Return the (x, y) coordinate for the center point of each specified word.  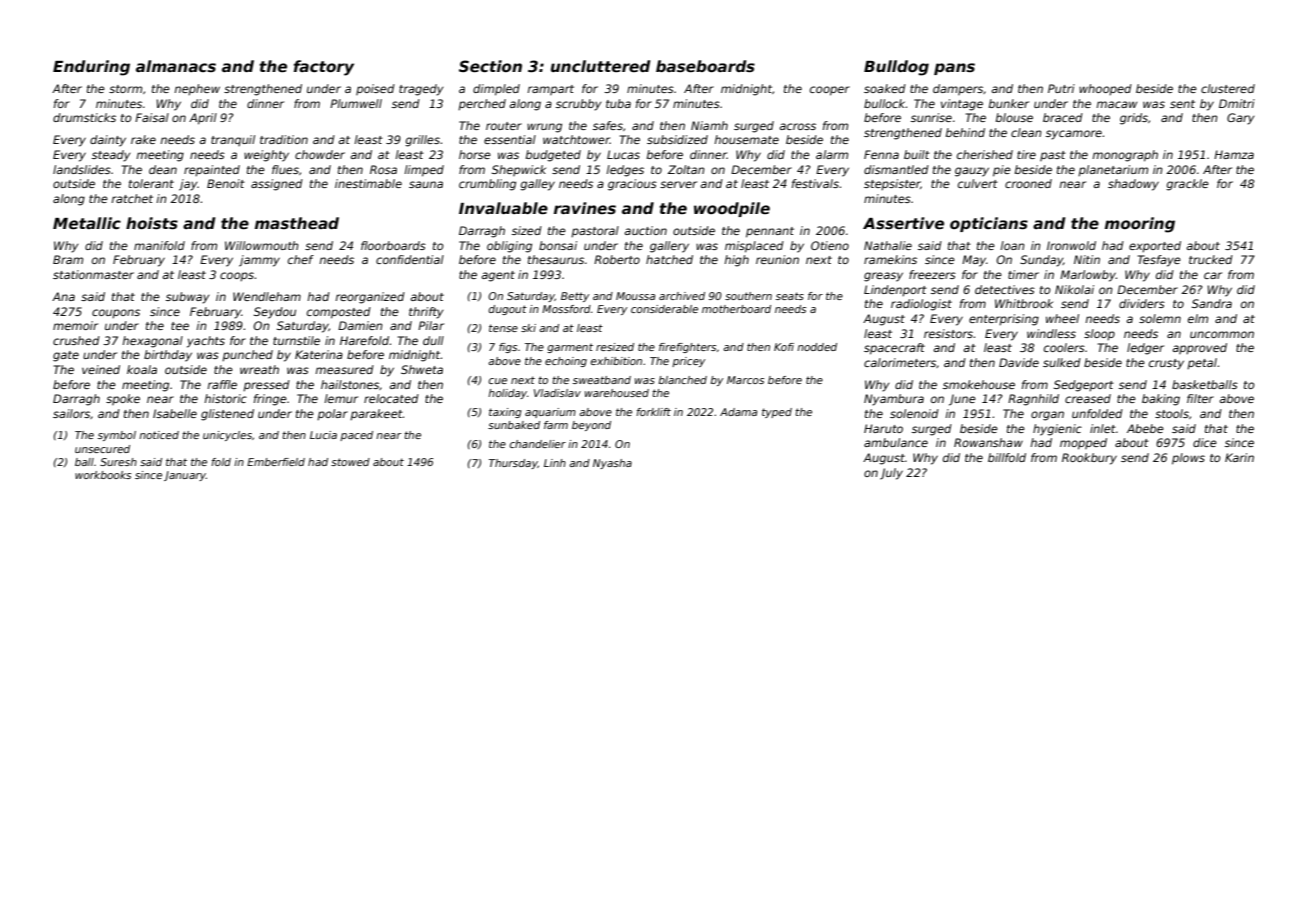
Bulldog (896, 68)
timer (1023, 274)
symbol (117, 436)
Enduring (91, 68)
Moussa (635, 296)
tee (180, 326)
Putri (1061, 88)
